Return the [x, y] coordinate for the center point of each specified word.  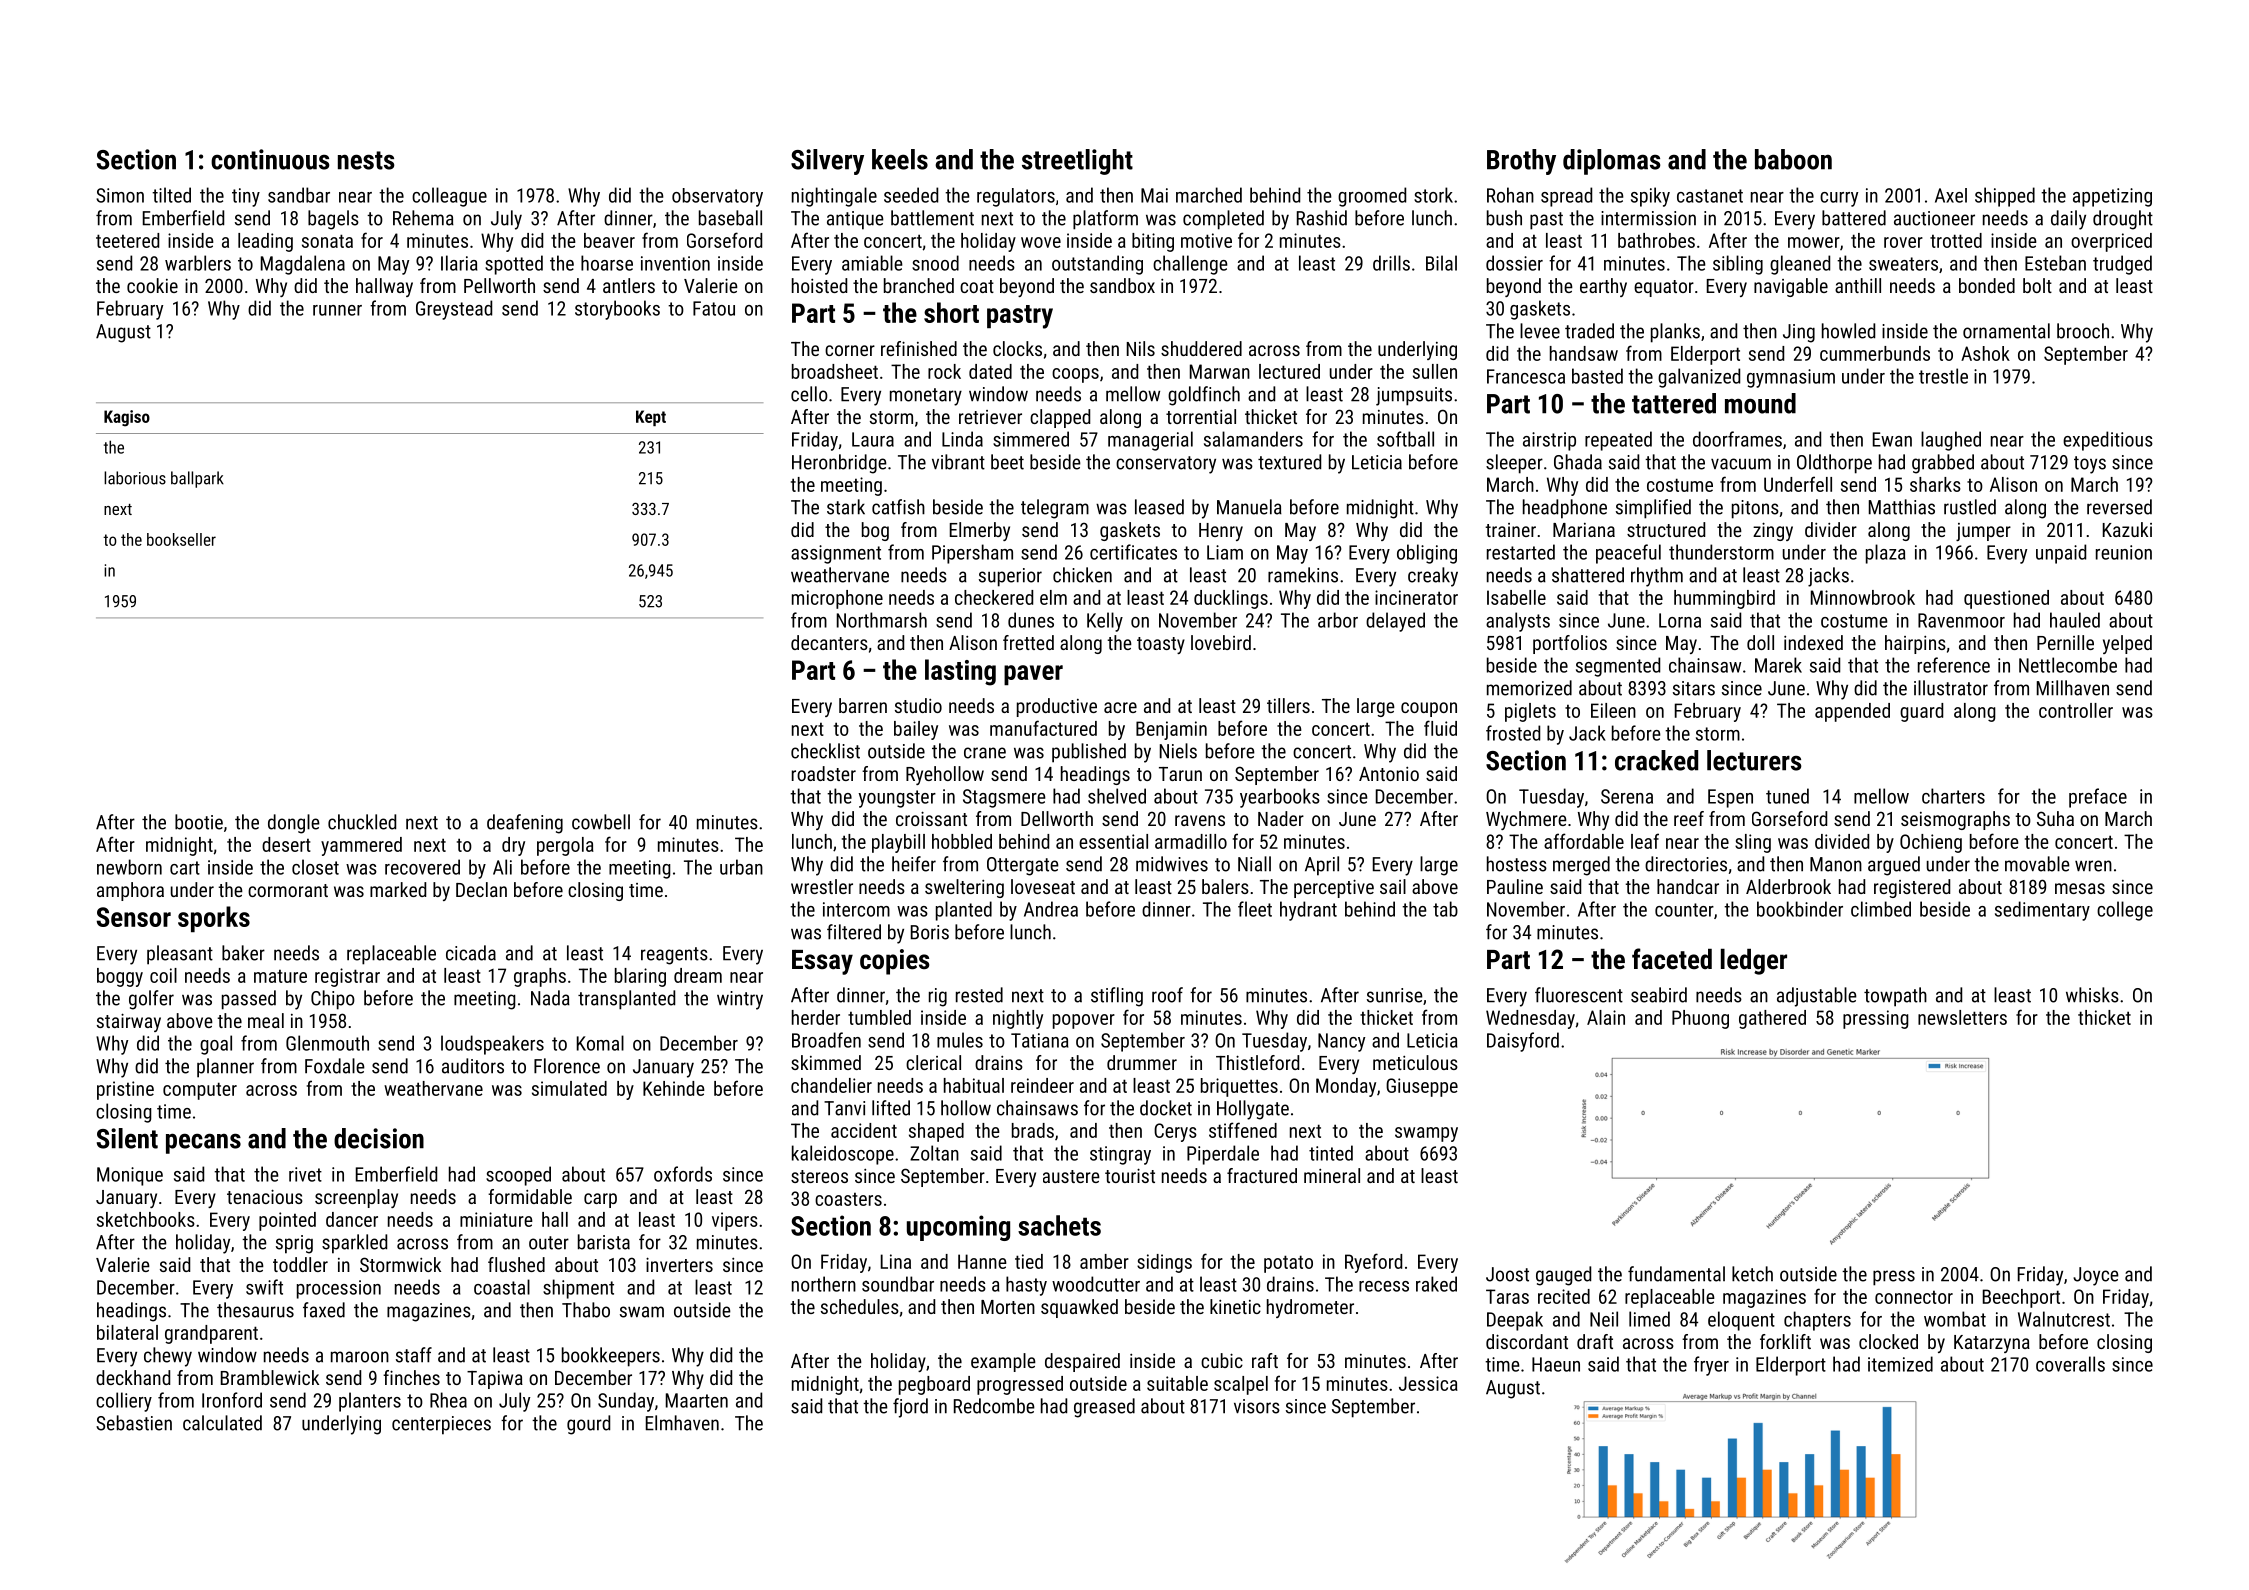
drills [1391, 263]
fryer [1711, 1366]
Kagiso [127, 418]
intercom [856, 909]
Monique [130, 1176]
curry [1839, 199]
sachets [1059, 1225]
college [2125, 911]
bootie [199, 822]
